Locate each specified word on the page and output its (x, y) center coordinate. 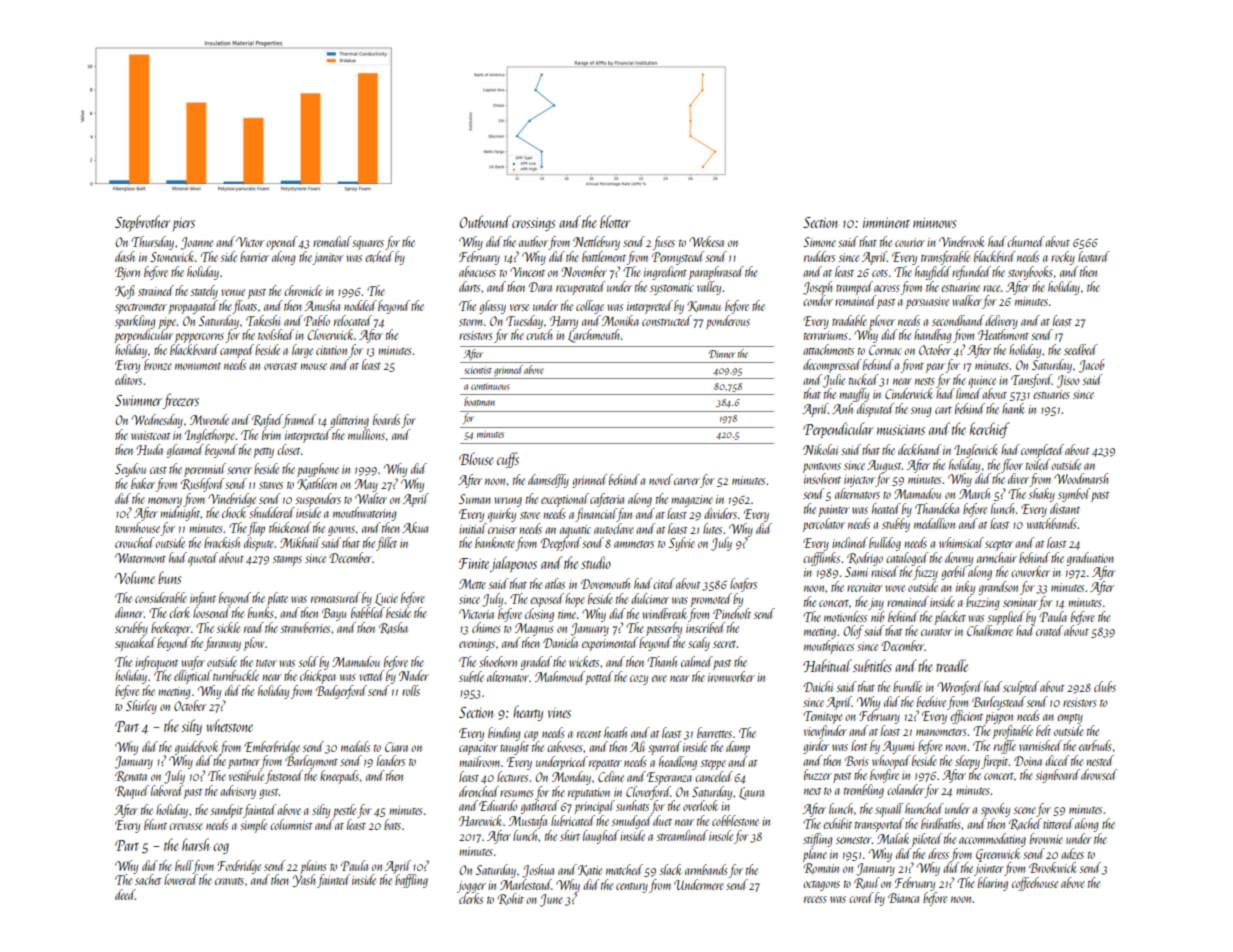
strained (156, 290)
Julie (834, 381)
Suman (475, 499)
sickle (228, 627)
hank (1013, 408)
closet (289, 449)
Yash (304, 880)
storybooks (1030, 273)
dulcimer (650, 598)
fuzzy (925, 573)
